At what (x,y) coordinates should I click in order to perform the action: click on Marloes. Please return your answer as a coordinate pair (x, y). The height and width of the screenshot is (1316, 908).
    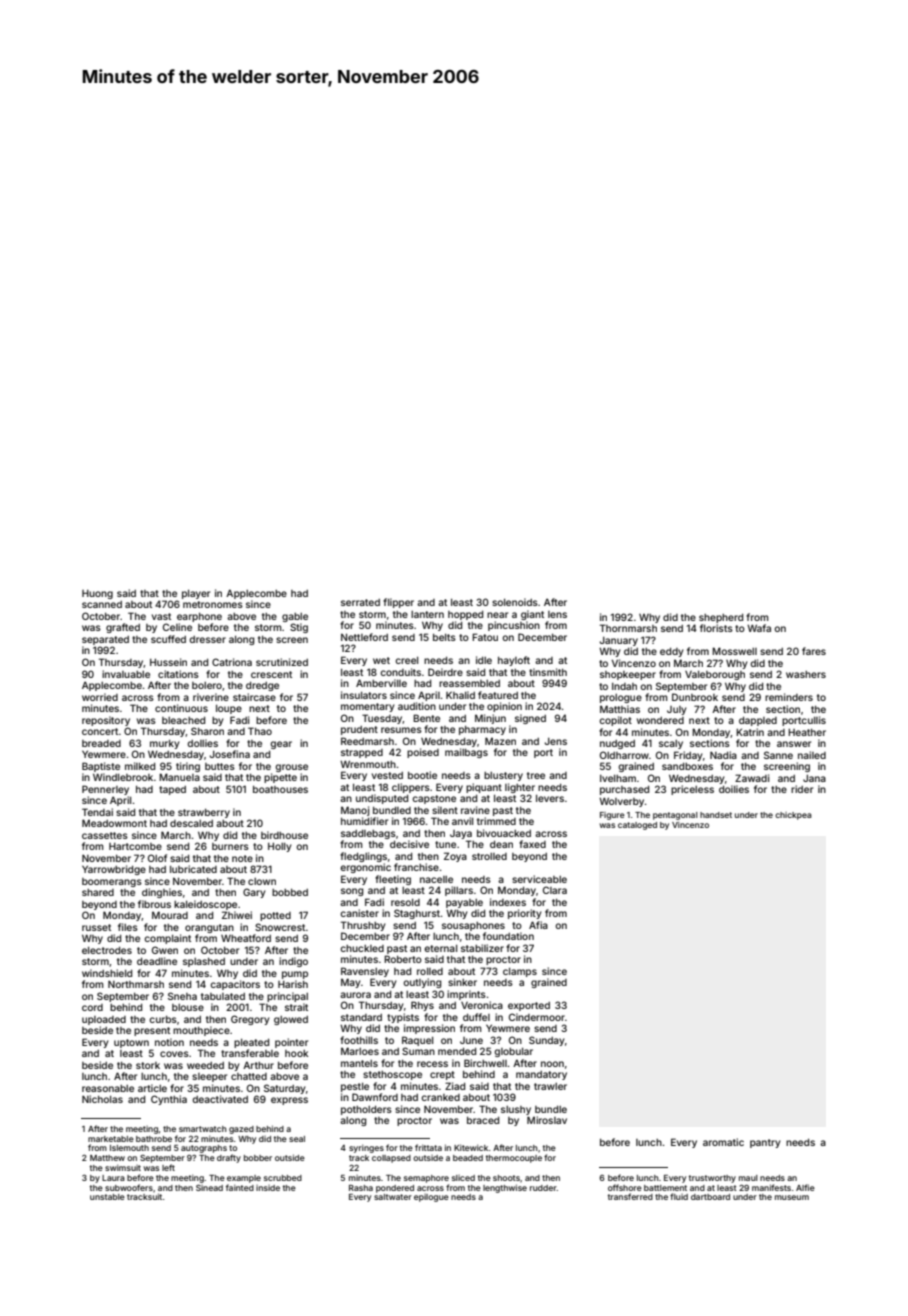
    Looking at the image, I should click on (360, 1051).
